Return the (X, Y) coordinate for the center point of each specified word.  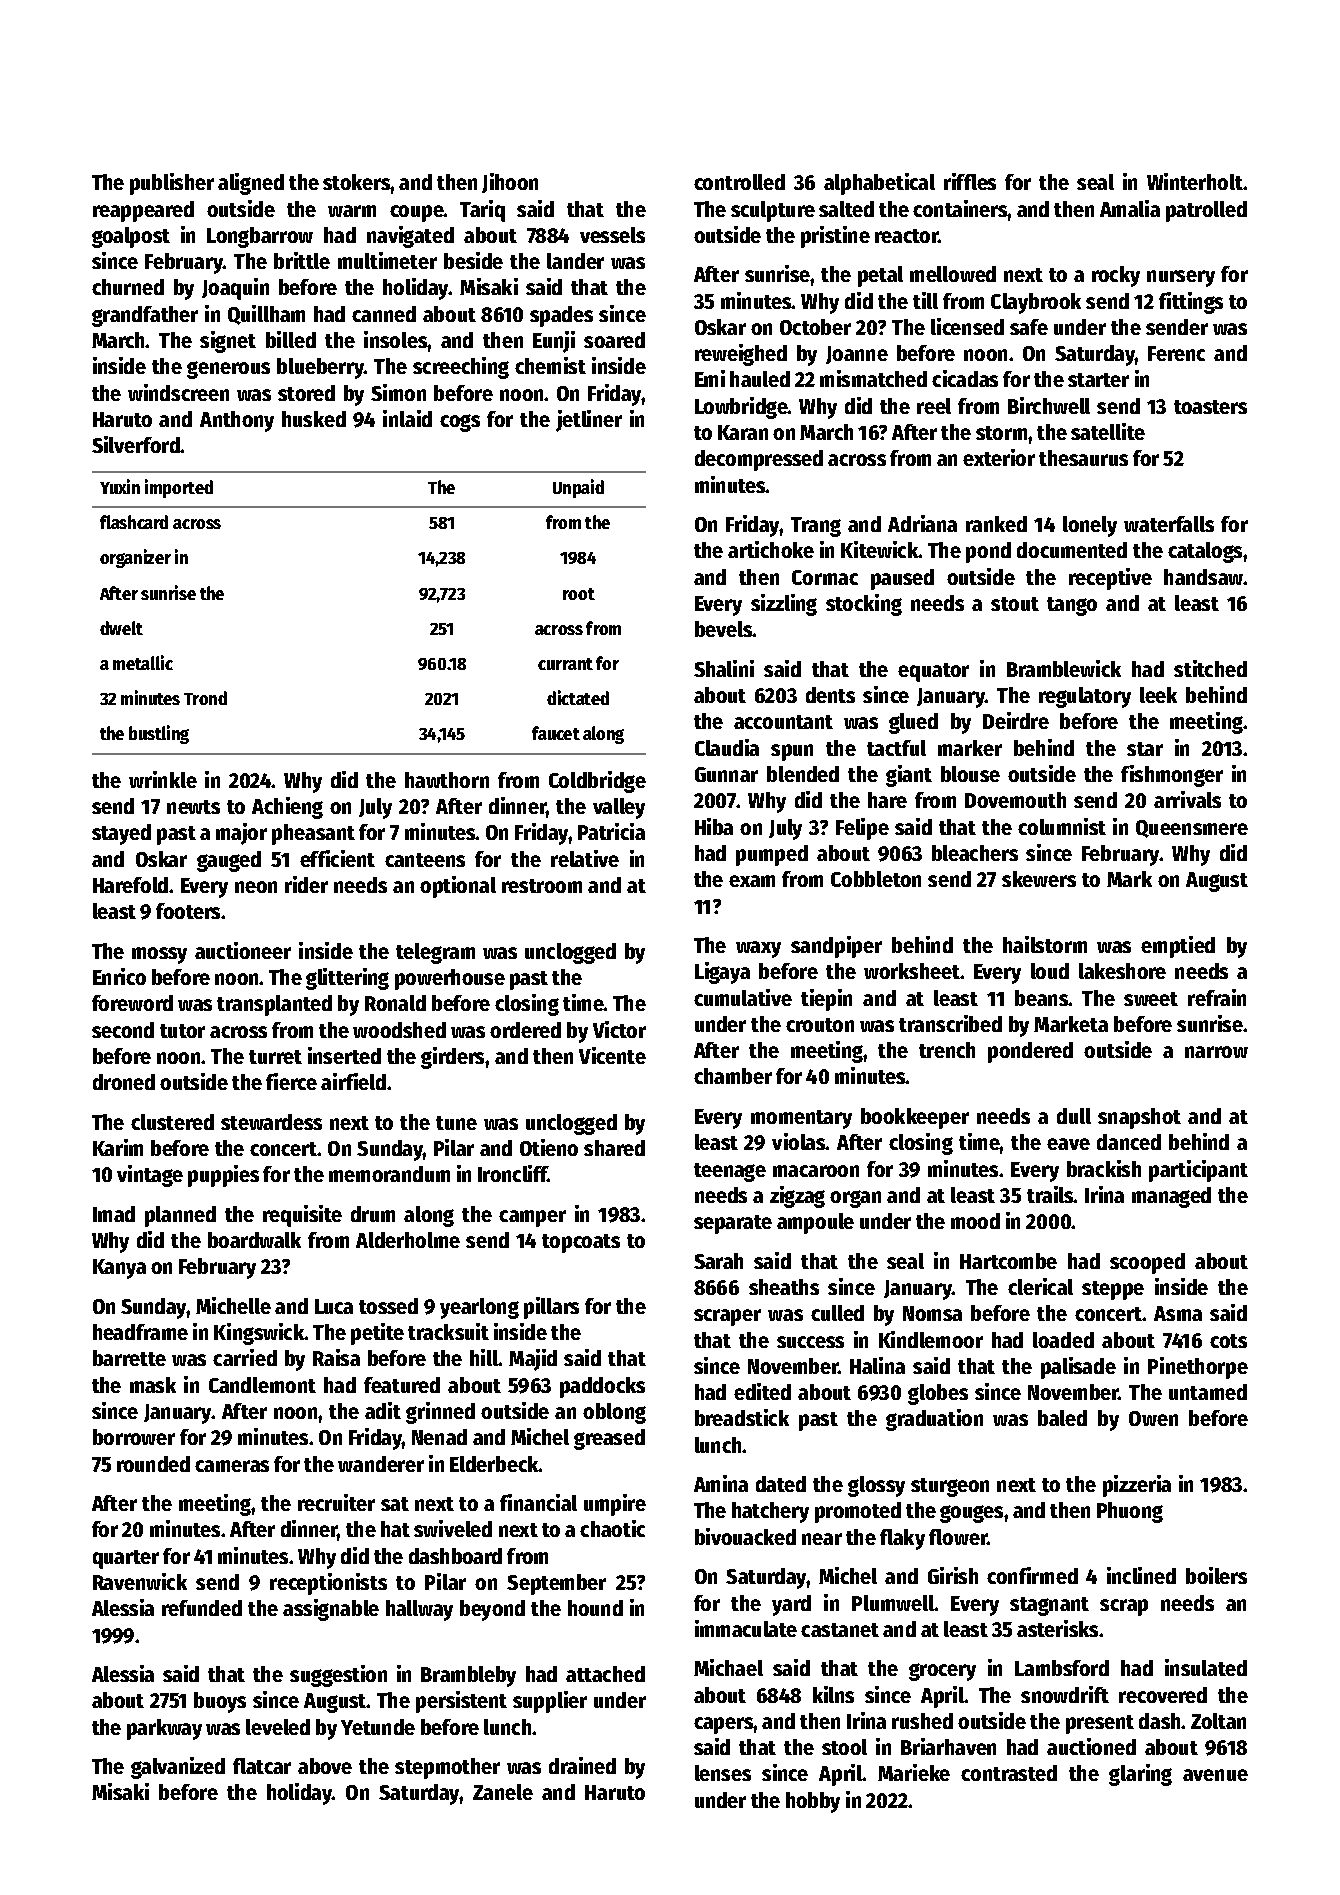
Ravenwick (140, 1581)
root (579, 594)
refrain (1217, 997)
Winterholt (1195, 181)
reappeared (143, 211)
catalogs (1205, 552)
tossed (388, 1306)
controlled (739, 182)
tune (456, 1123)
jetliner (589, 421)
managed (1171, 1197)
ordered (525, 1030)
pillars (551, 1308)
